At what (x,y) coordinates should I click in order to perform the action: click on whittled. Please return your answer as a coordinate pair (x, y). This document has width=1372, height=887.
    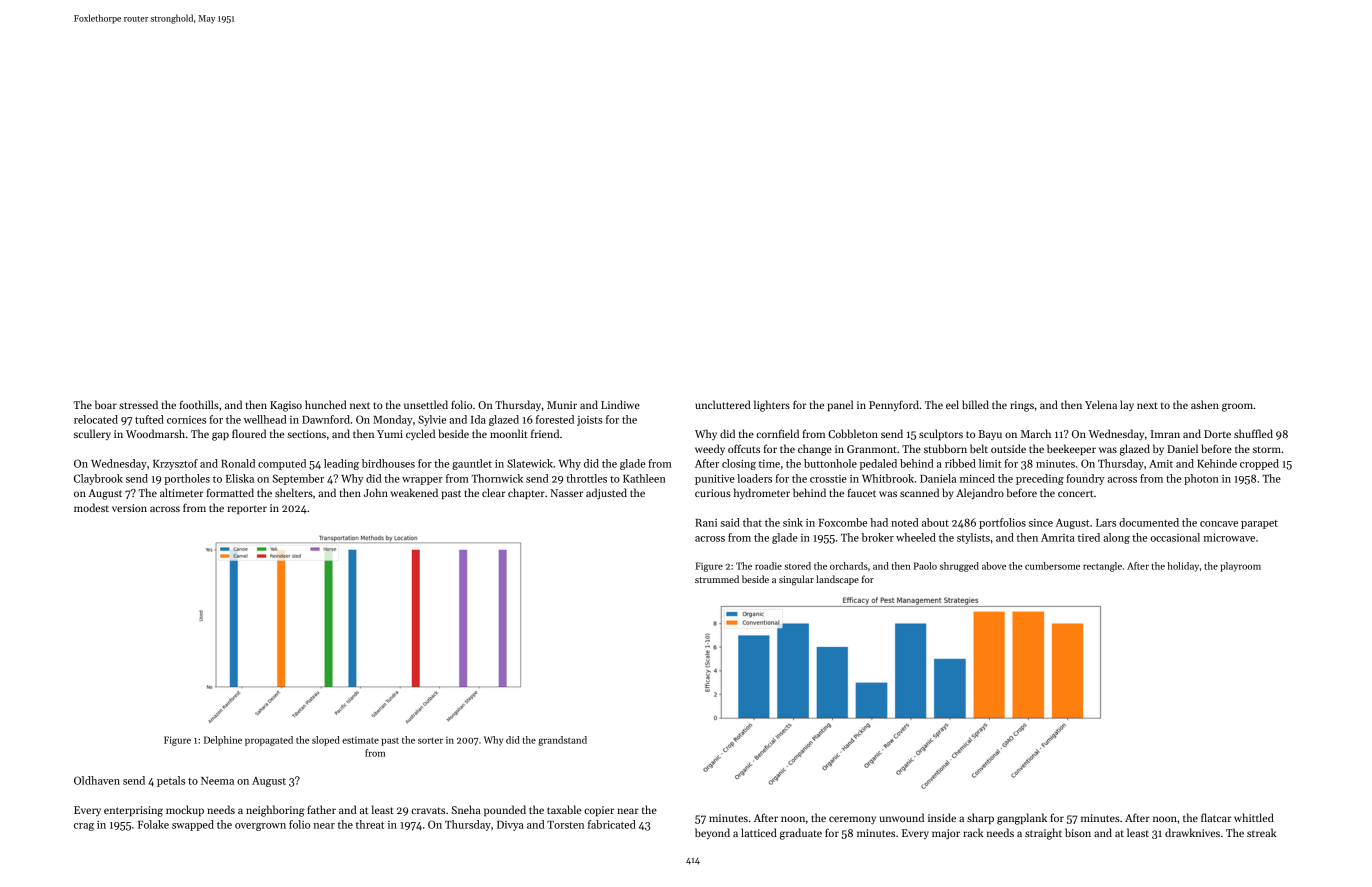
    Looking at the image, I should click on (1254, 817).
